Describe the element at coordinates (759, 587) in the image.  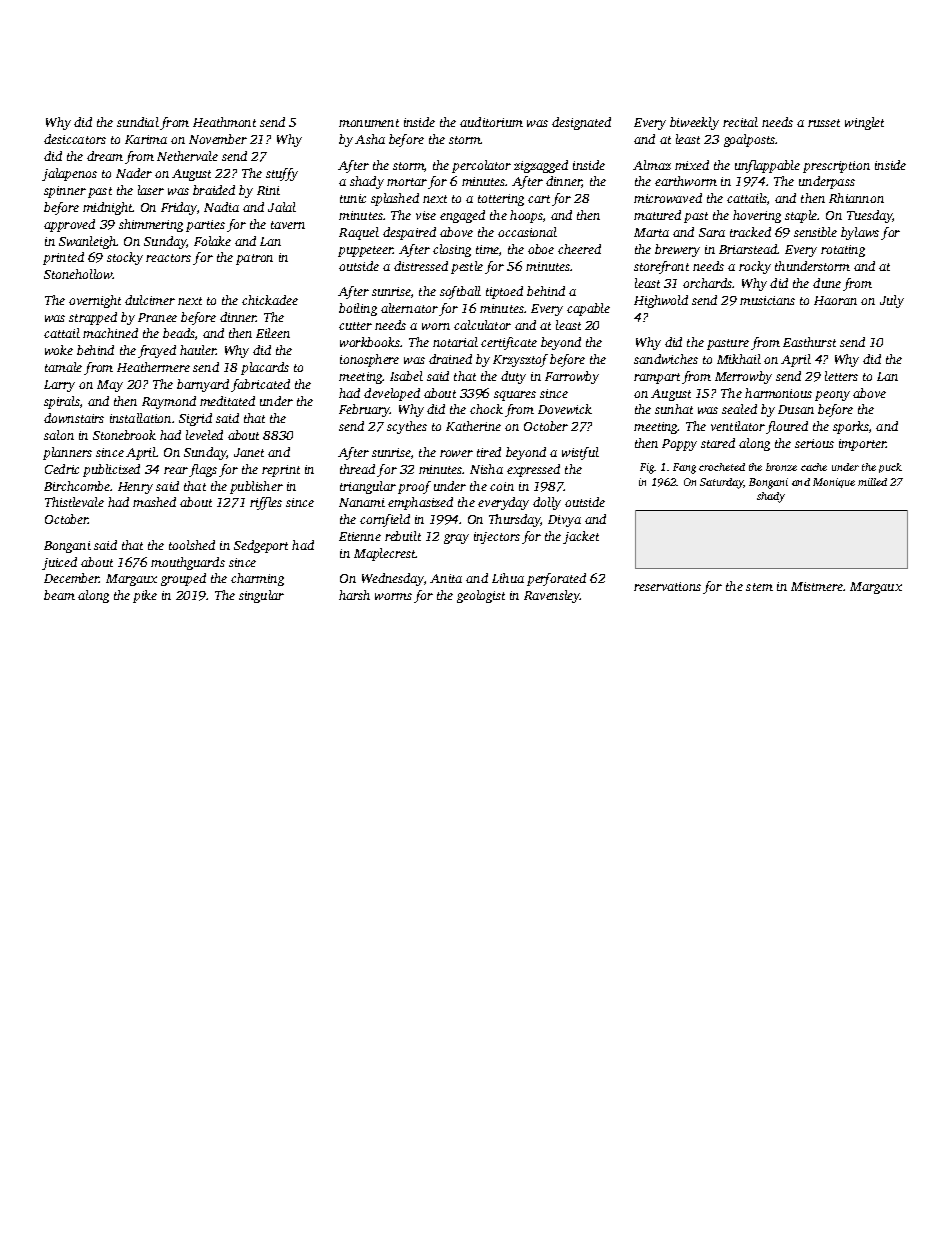
I see `stem` at that location.
